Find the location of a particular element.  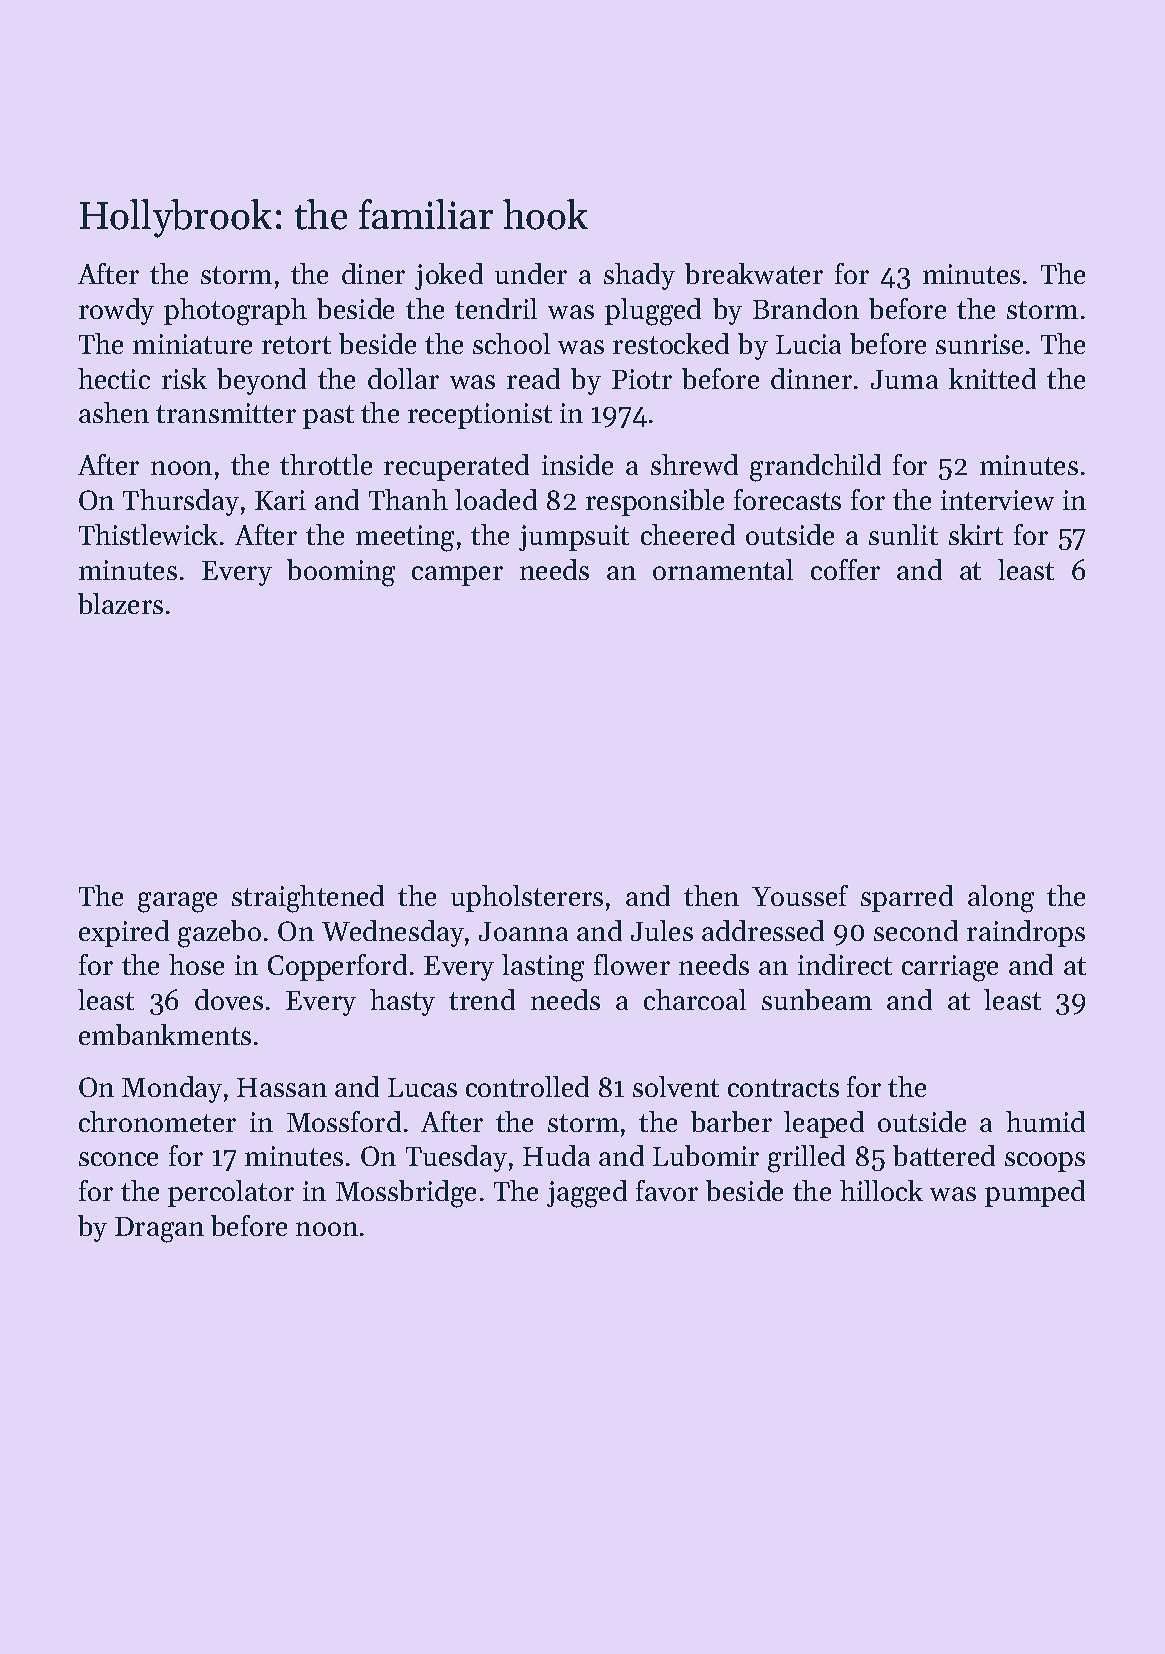

Youssef is located at coordinates (800, 895).
